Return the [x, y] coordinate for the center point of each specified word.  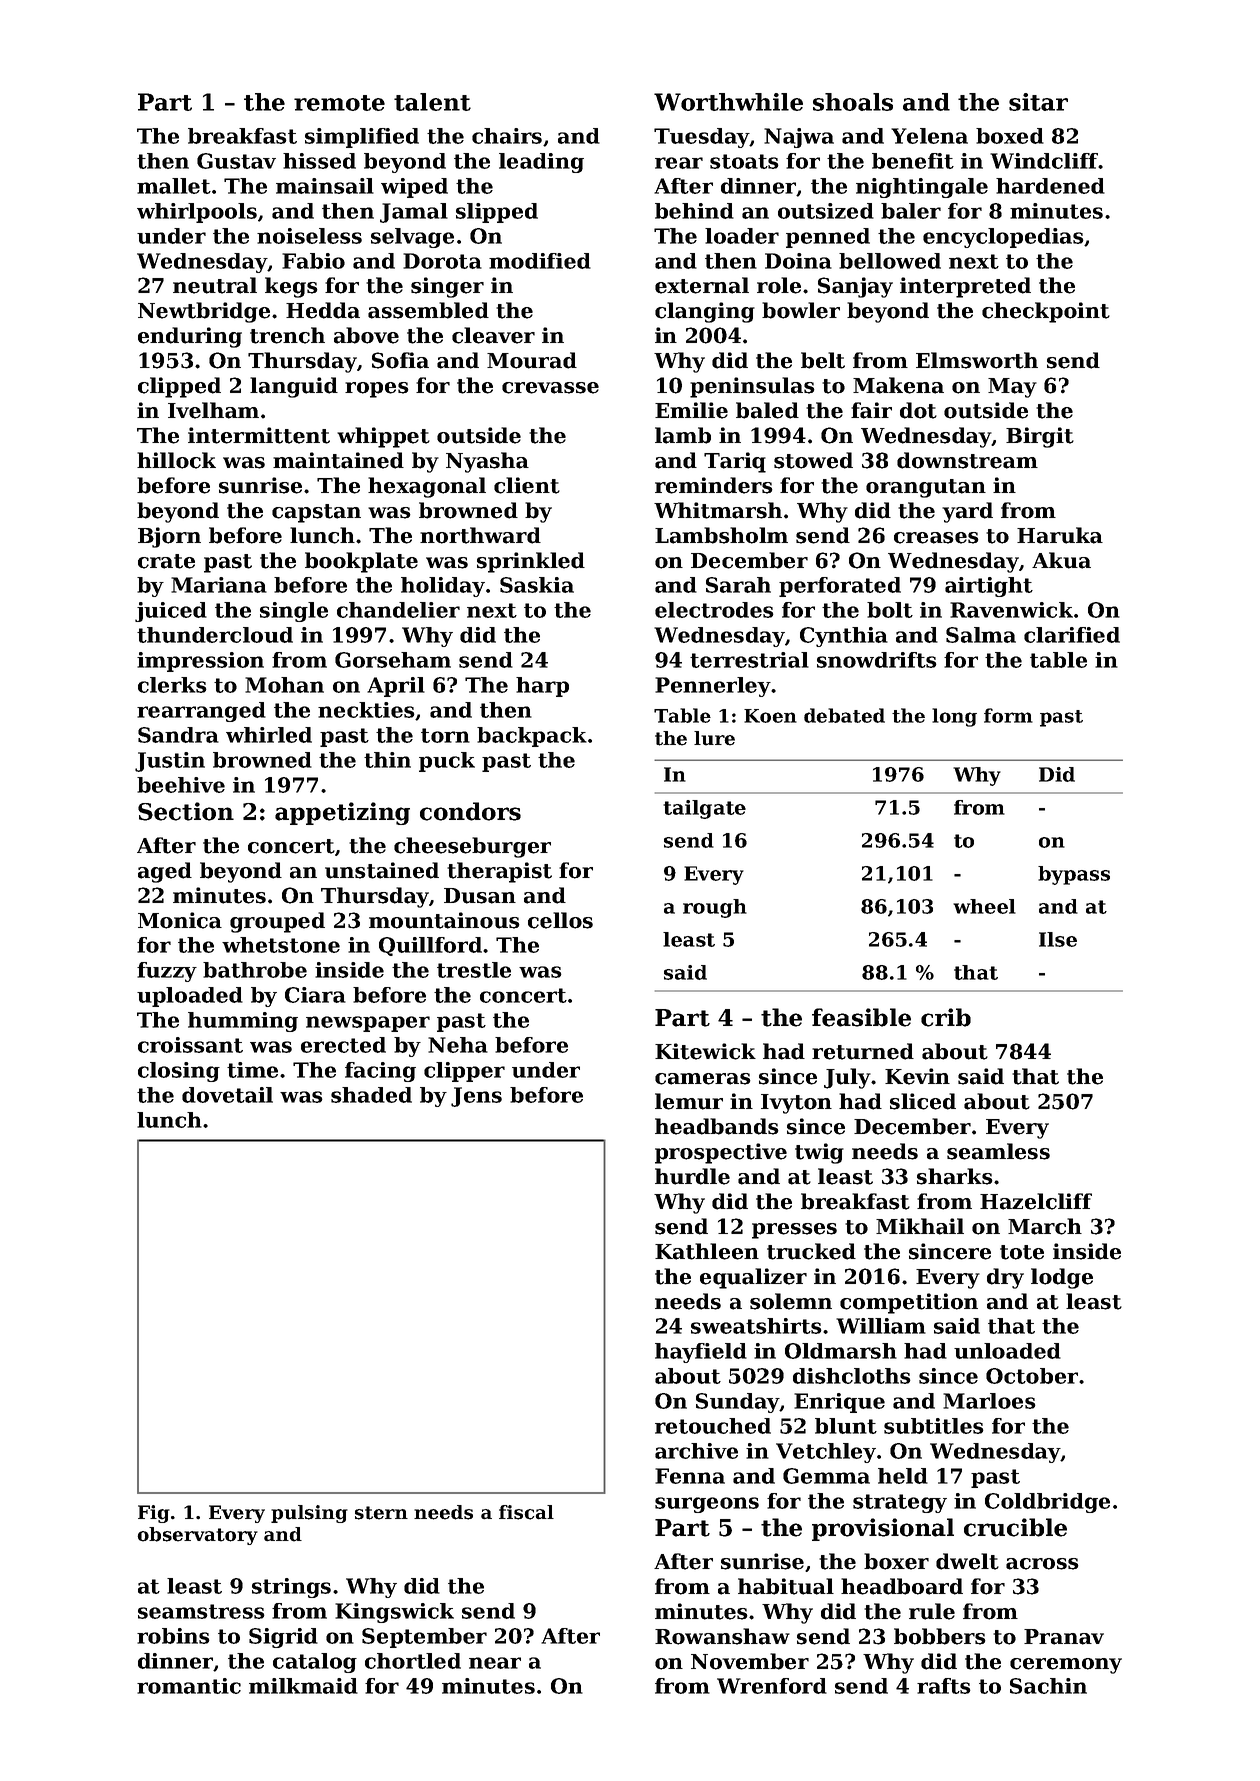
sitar [1038, 102]
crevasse [550, 388]
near [495, 1663]
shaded [371, 1095]
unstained [382, 870]
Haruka [1060, 535]
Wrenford [772, 1686]
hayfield [701, 1353]
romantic [189, 1686]
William [881, 1326]
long [954, 717]
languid [294, 387]
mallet [174, 186]
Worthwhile [728, 102]
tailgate [704, 809]
